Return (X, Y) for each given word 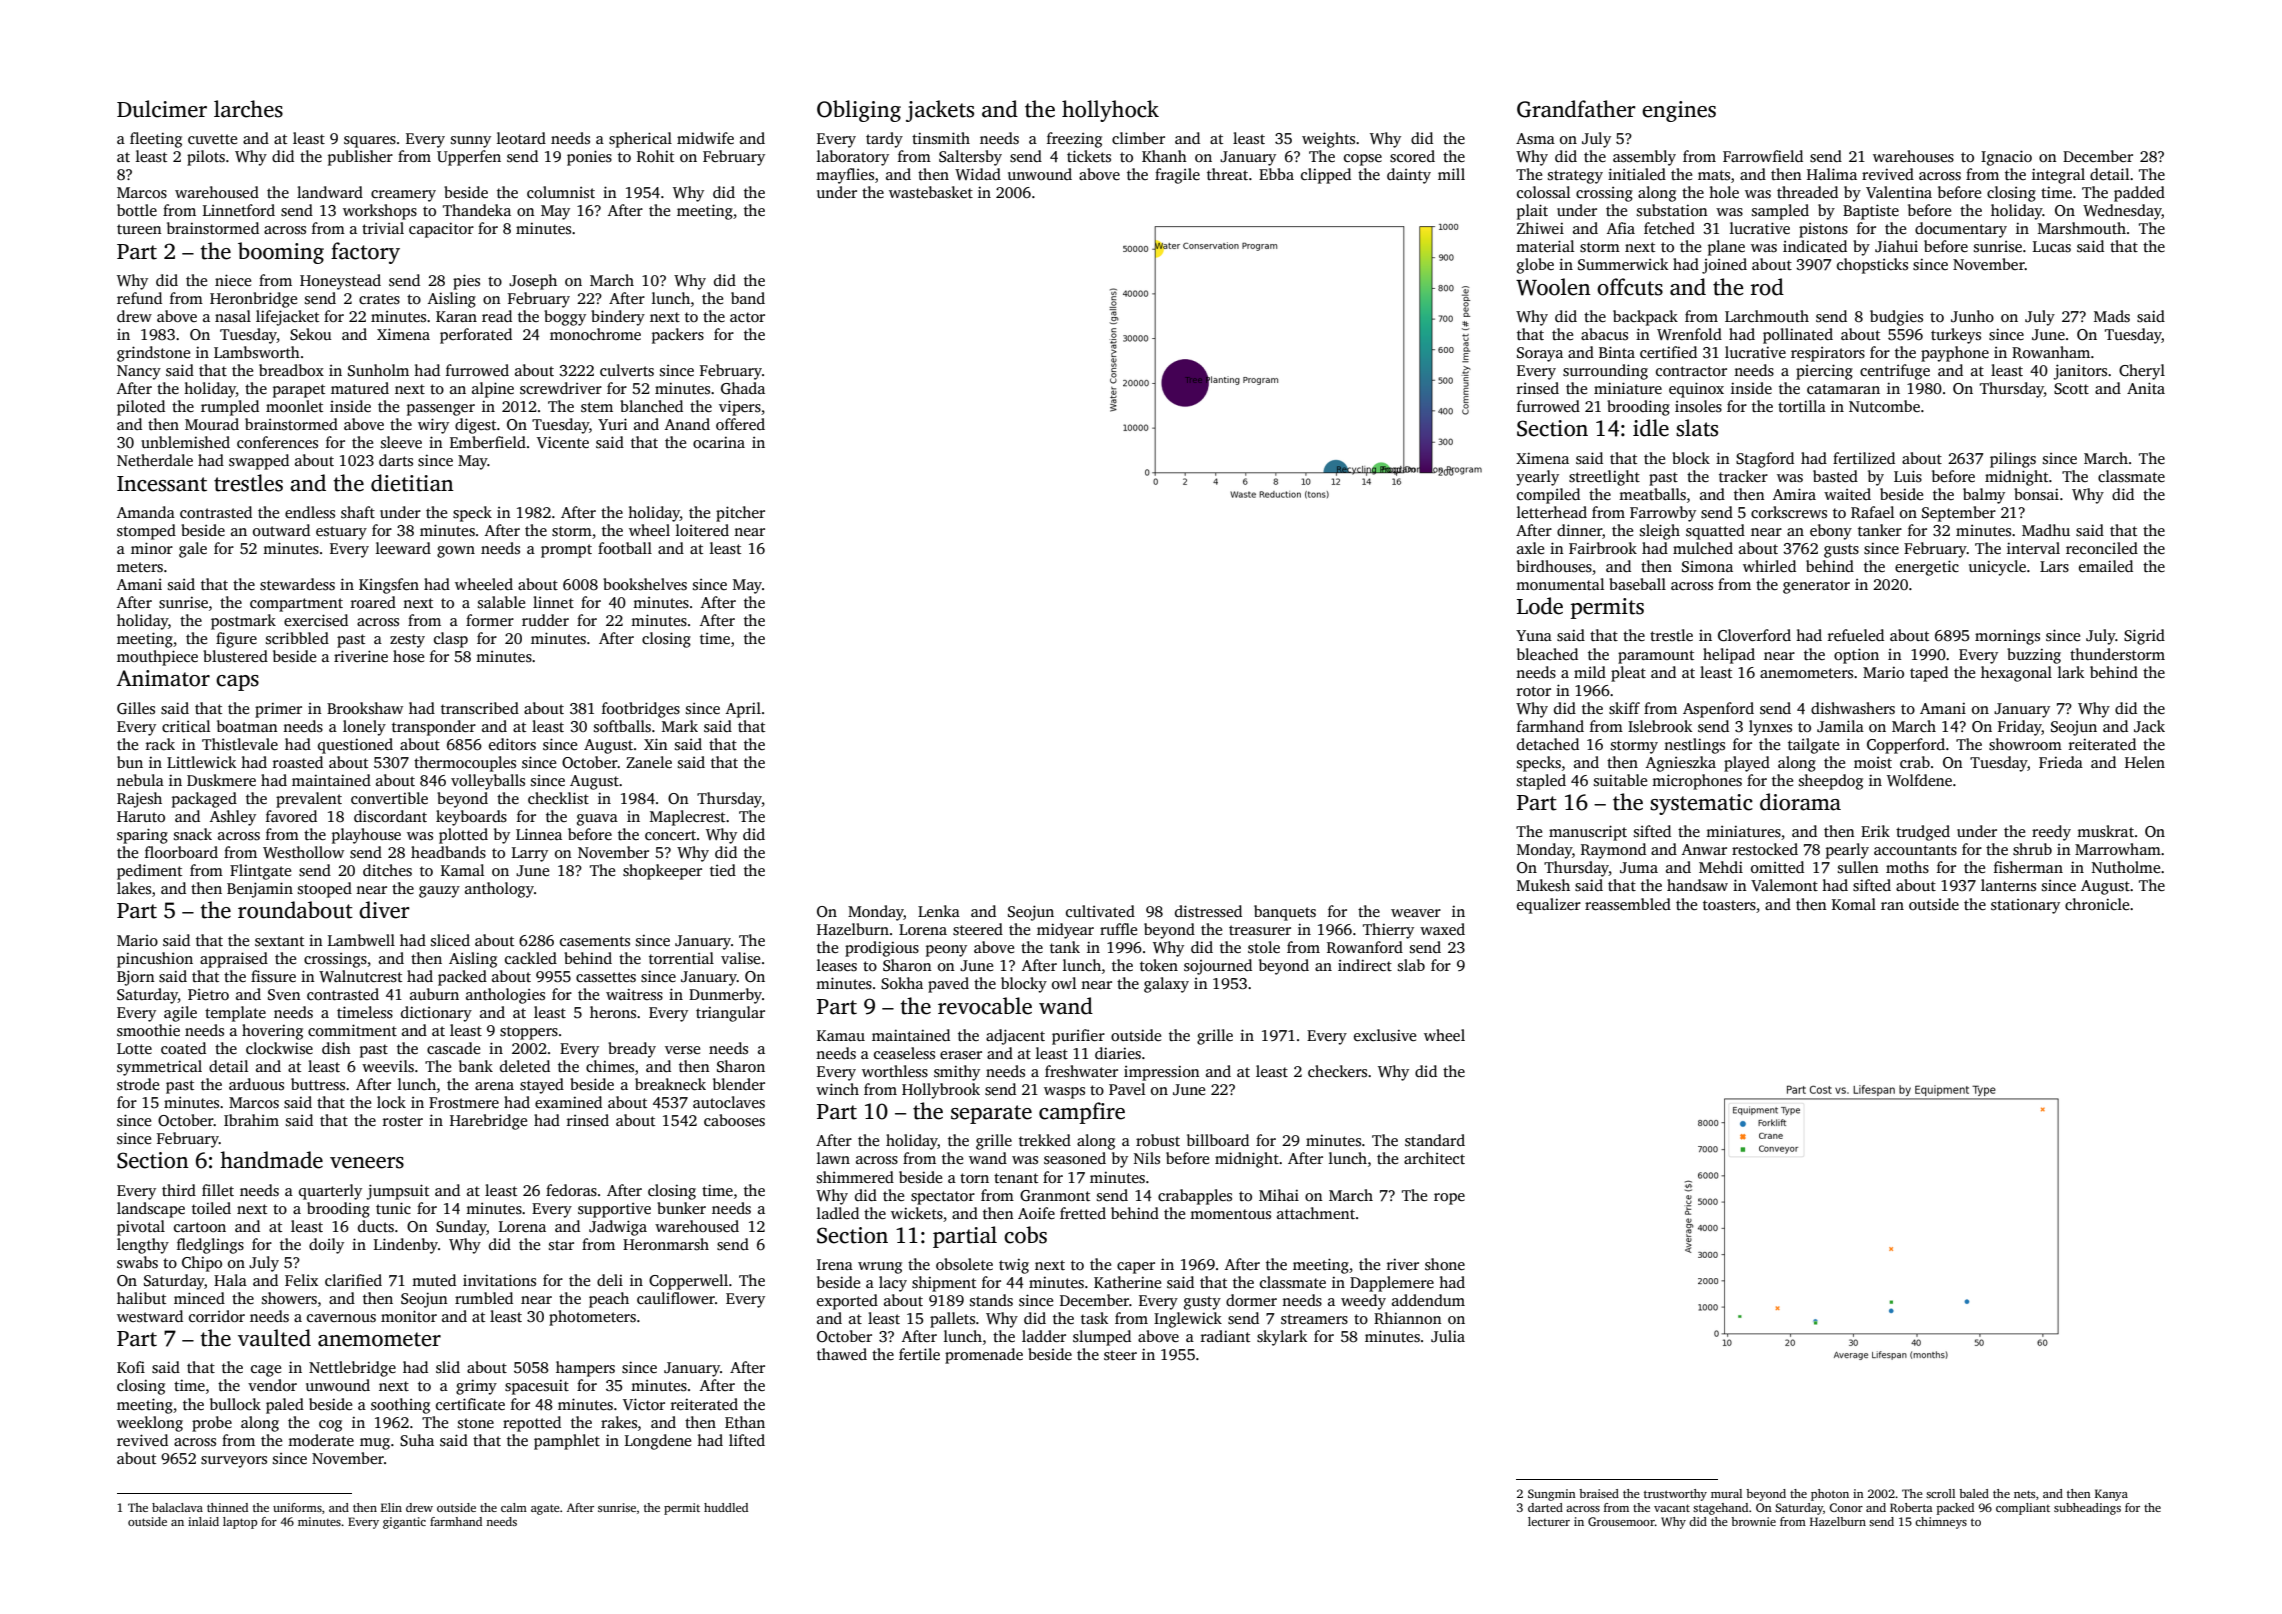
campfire (1082, 1113)
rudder (545, 620)
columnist (561, 192)
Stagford (1765, 460)
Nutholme (2126, 867)
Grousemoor (1621, 1521)
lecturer (1549, 1521)
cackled (531, 958)
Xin (656, 744)
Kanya (2111, 1495)
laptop (240, 1523)
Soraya (1540, 354)
